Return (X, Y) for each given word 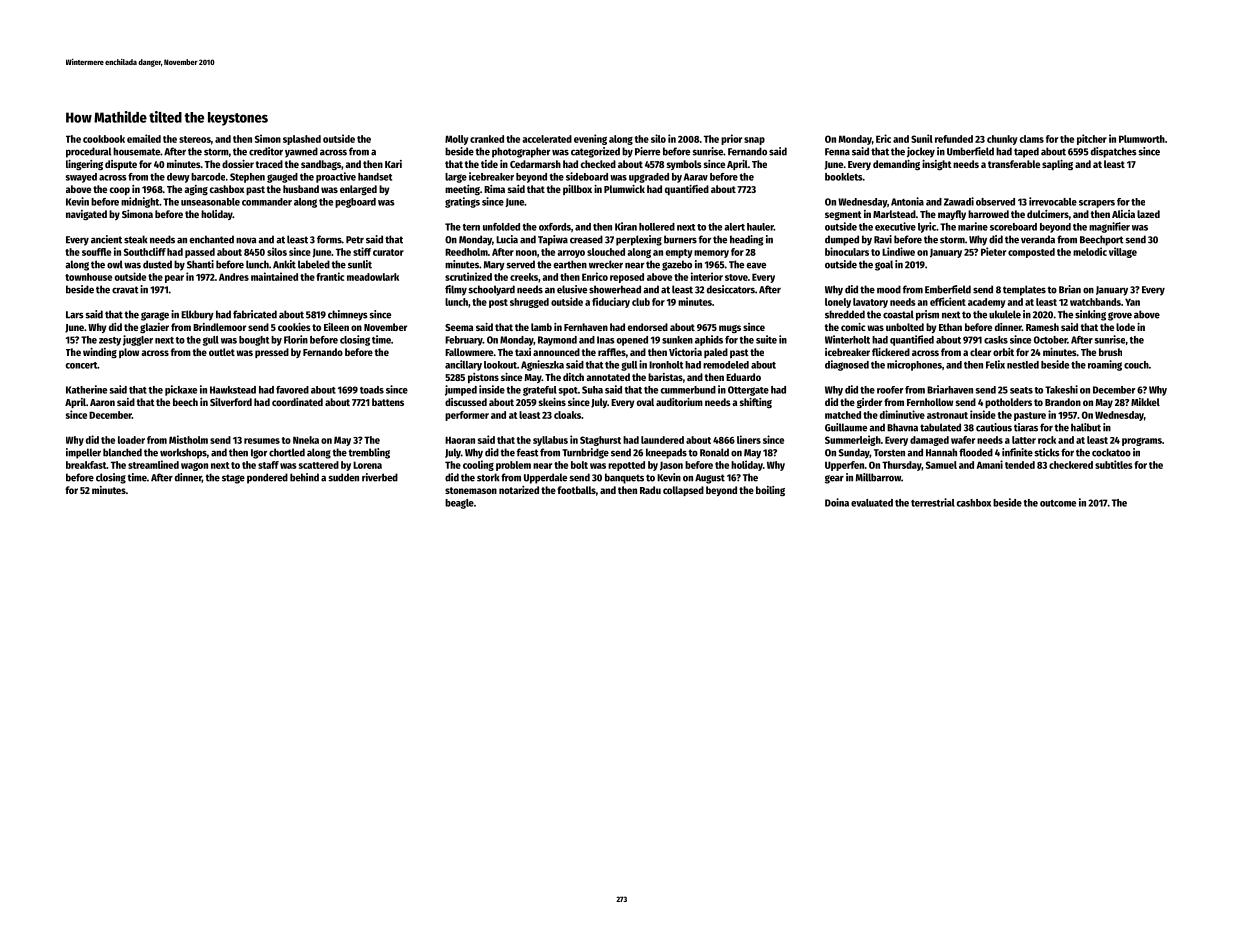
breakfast (86, 465)
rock (1047, 440)
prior (731, 139)
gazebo (677, 265)
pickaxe (181, 390)
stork (488, 477)
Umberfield (970, 151)
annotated (608, 377)
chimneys (348, 315)
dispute (121, 165)
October (1050, 340)
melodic (1090, 251)
